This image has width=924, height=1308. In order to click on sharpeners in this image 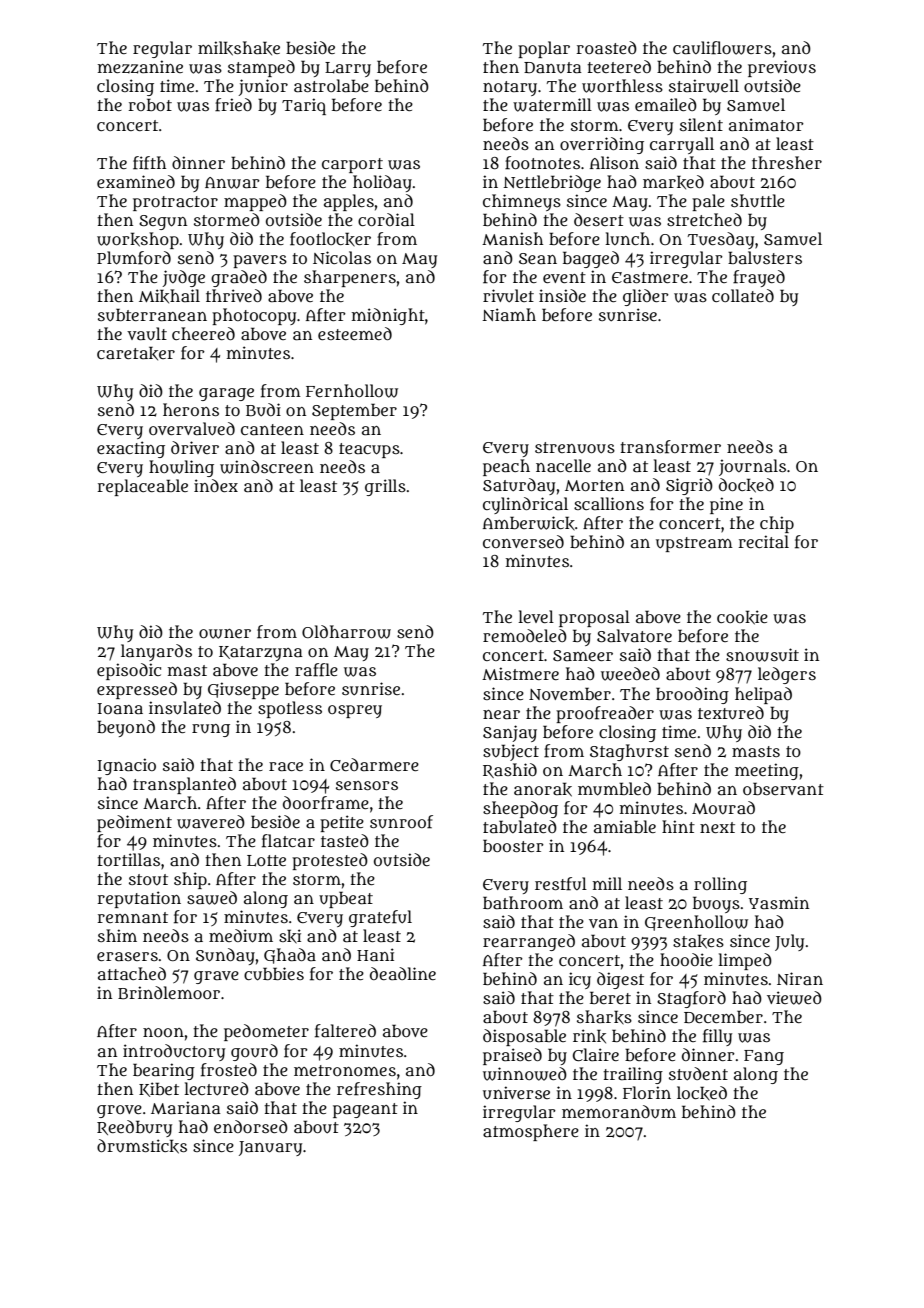, I will do `click(350, 278)`.
